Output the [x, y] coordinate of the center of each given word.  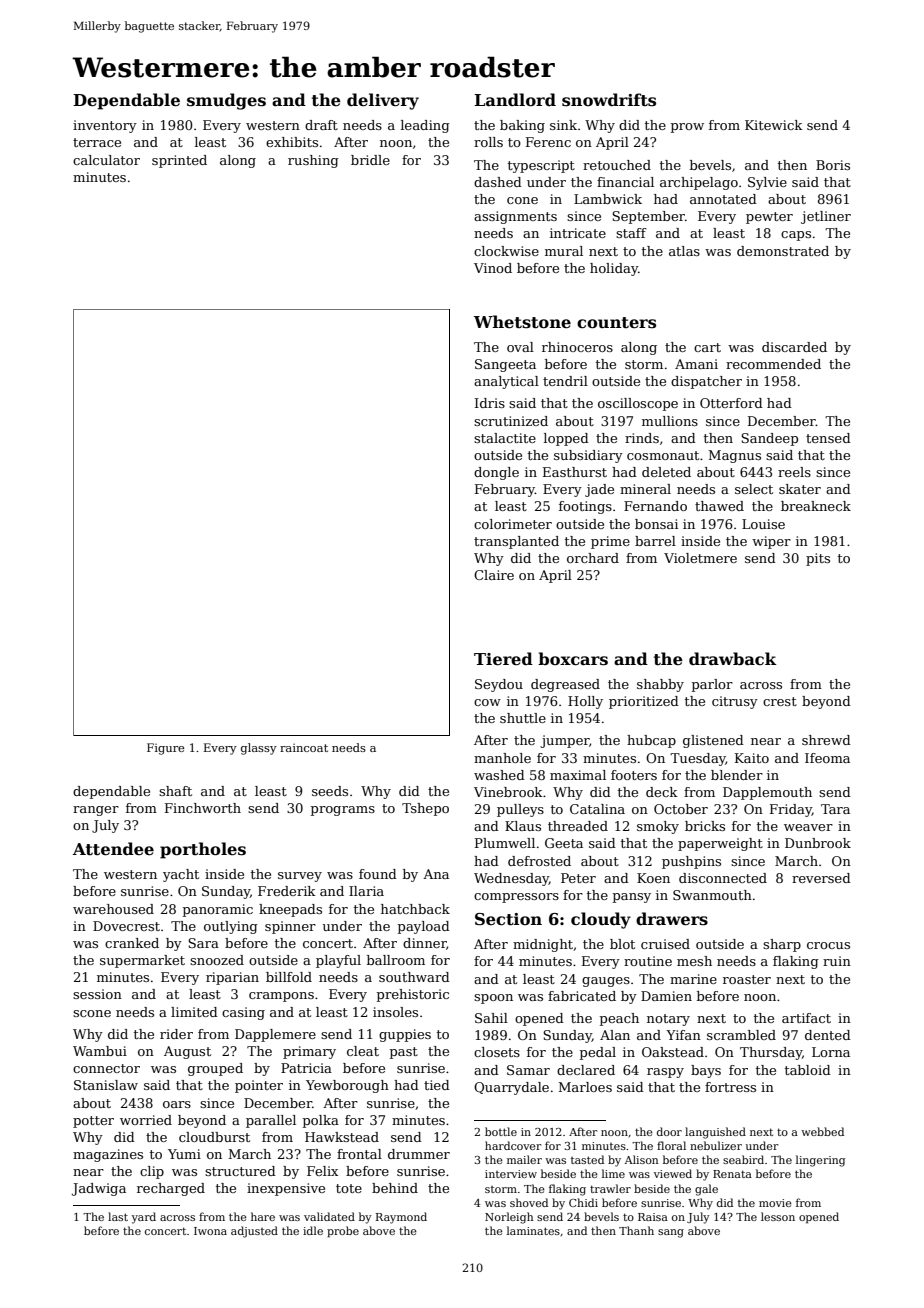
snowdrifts [609, 100]
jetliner [826, 217]
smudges [226, 101]
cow [487, 702]
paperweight [720, 844]
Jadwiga [99, 1189]
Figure [165, 749]
